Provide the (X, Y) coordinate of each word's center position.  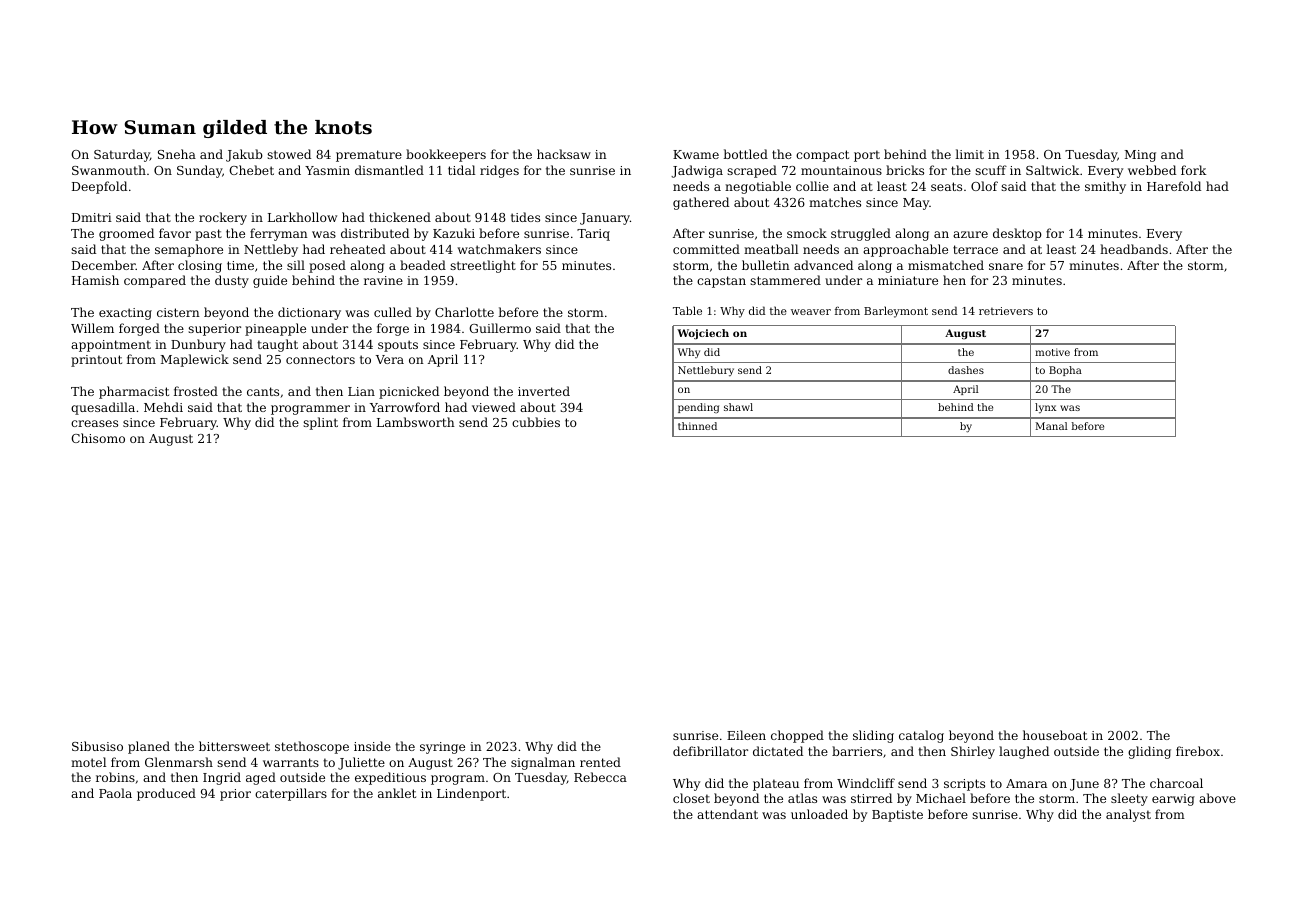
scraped (752, 171)
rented (600, 762)
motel (88, 762)
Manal (1052, 426)
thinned (697, 426)
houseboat (1055, 735)
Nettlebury (706, 371)
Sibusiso (97, 746)
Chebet (251, 170)
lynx (1045, 408)
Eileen (746, 735)
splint (320, 423)
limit (969, 154)
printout (96, 361)
